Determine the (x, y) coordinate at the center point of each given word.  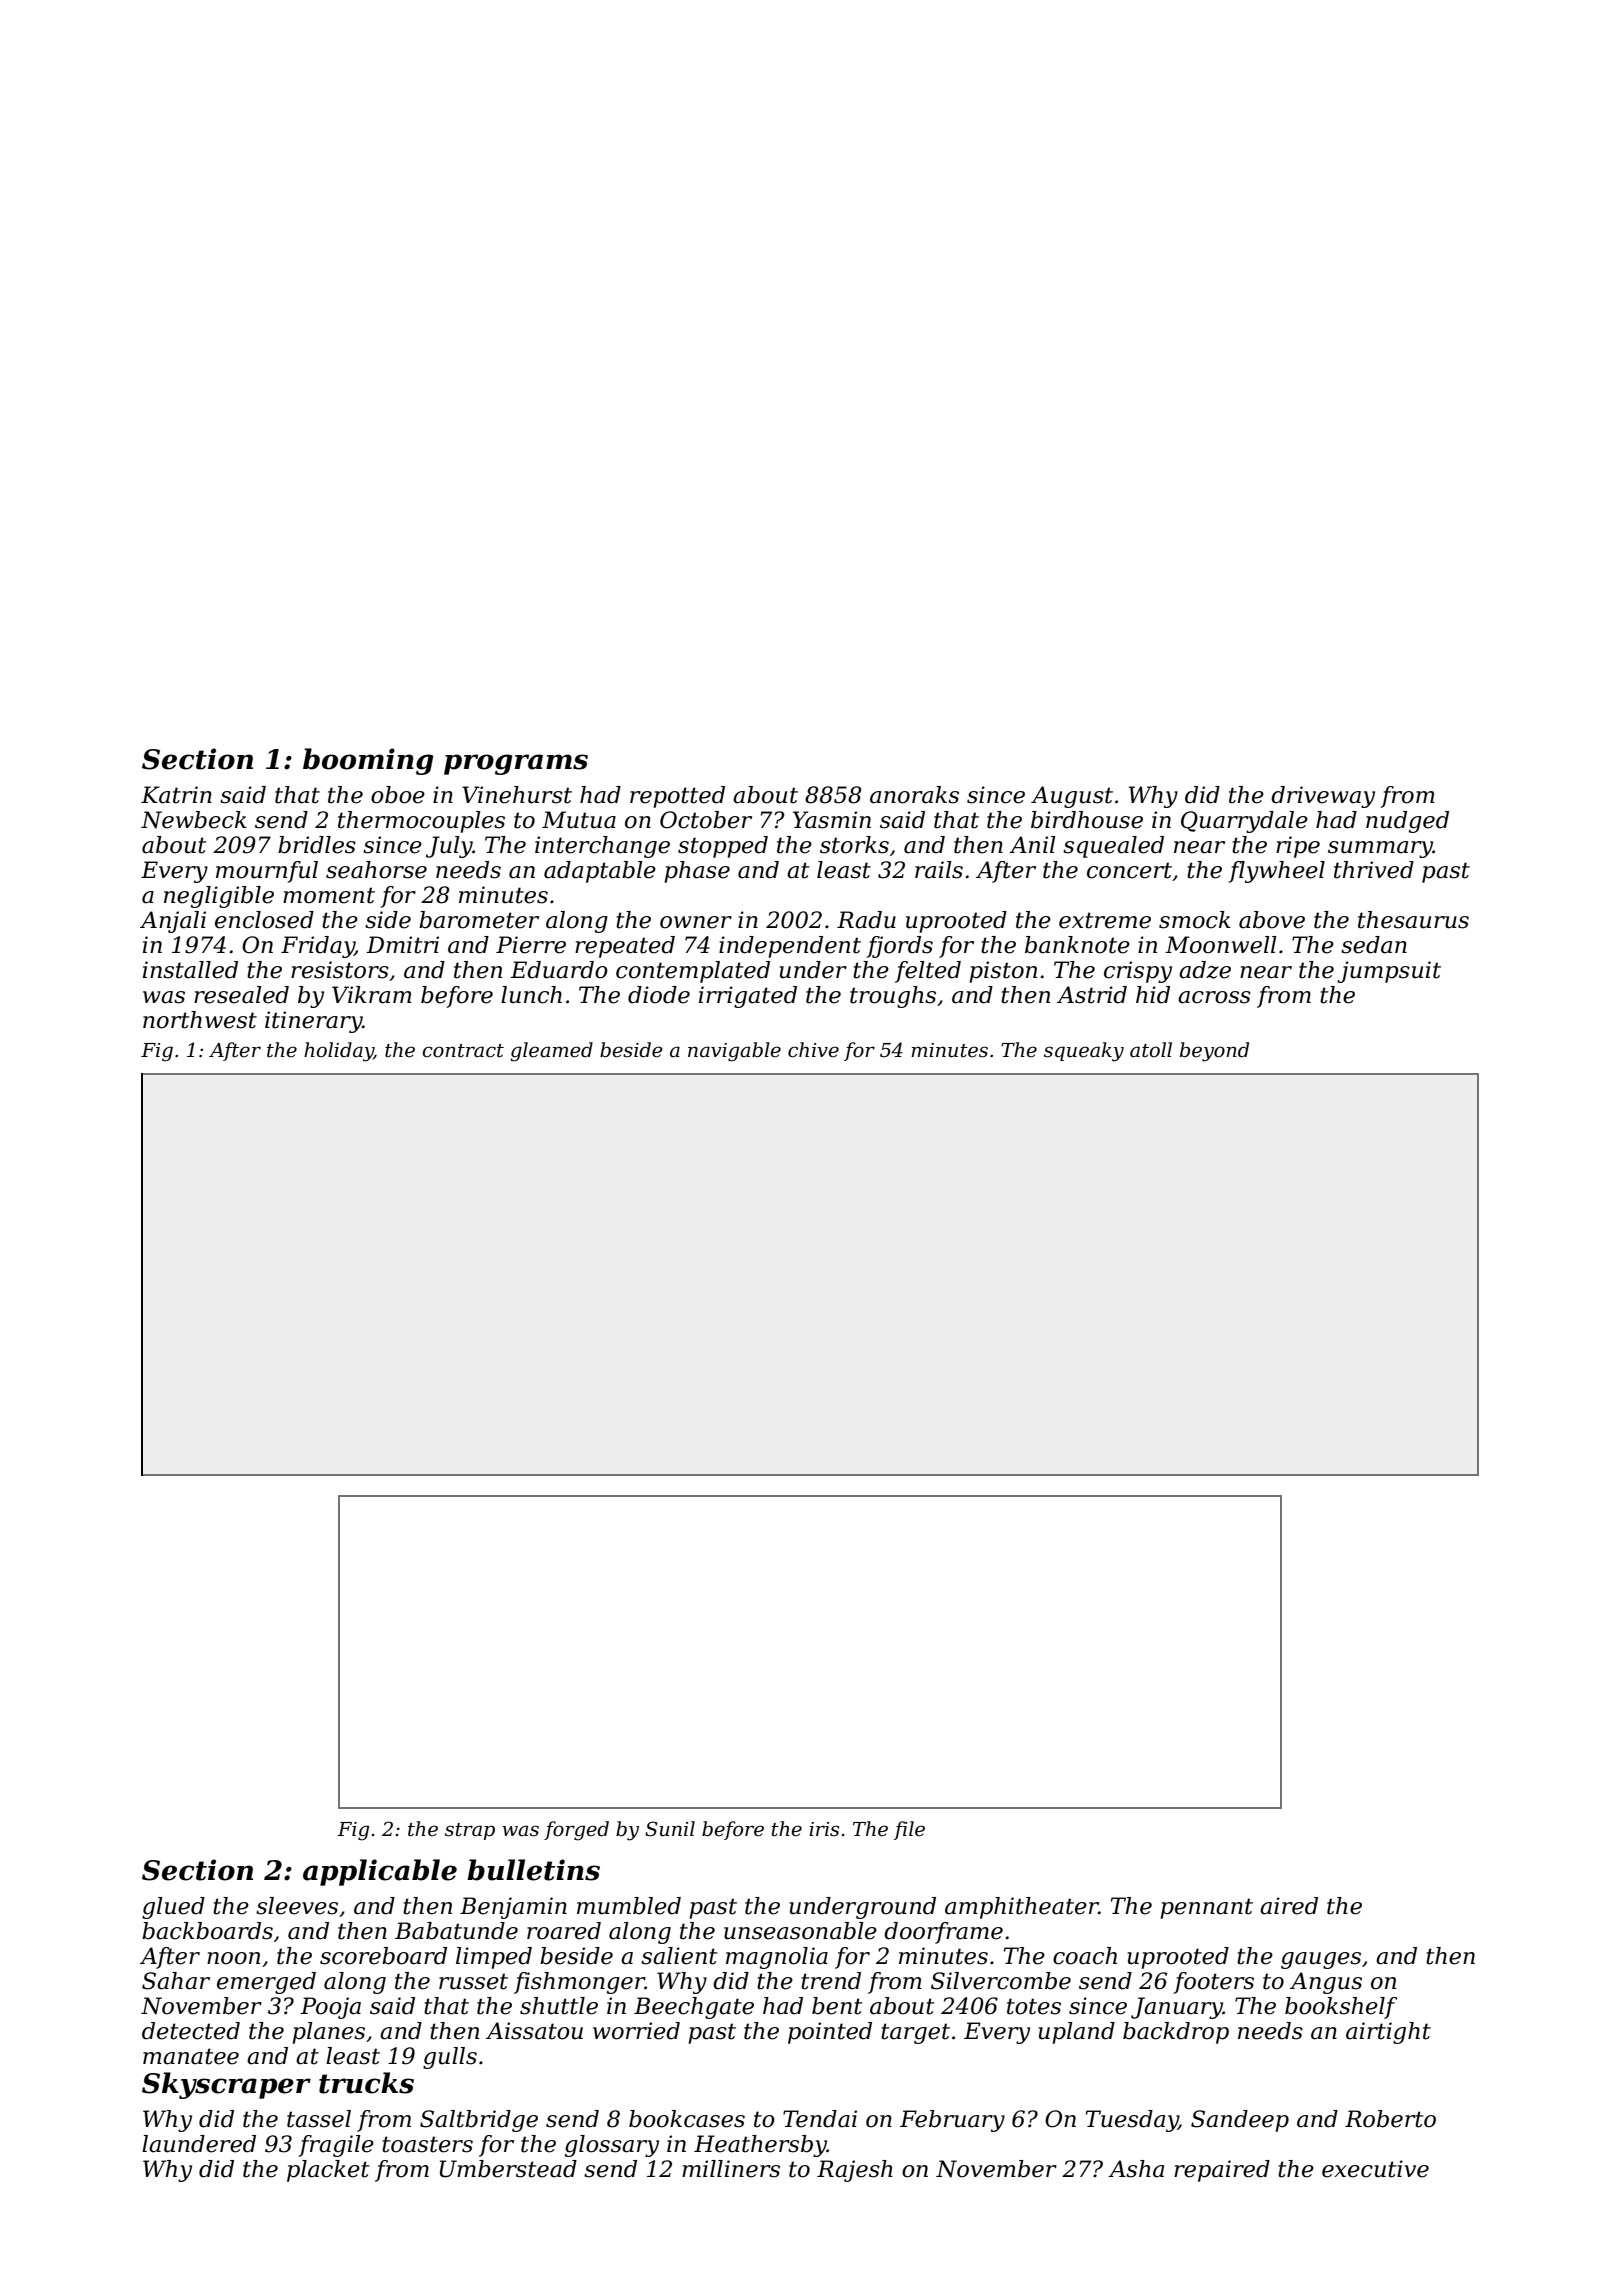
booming (368, 761)
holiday (339, 1052)
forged (576, 1831)
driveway (1323, 797)
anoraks (914, 795)
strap (470, 1831)
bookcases (687, 2119)
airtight (1388, 2033)
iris (824, 1829)
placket (328, 2171)
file (909, 1830)
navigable (734, 1052)
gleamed (552, 1052)
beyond (1214, 1052)
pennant (1207, 1908)
